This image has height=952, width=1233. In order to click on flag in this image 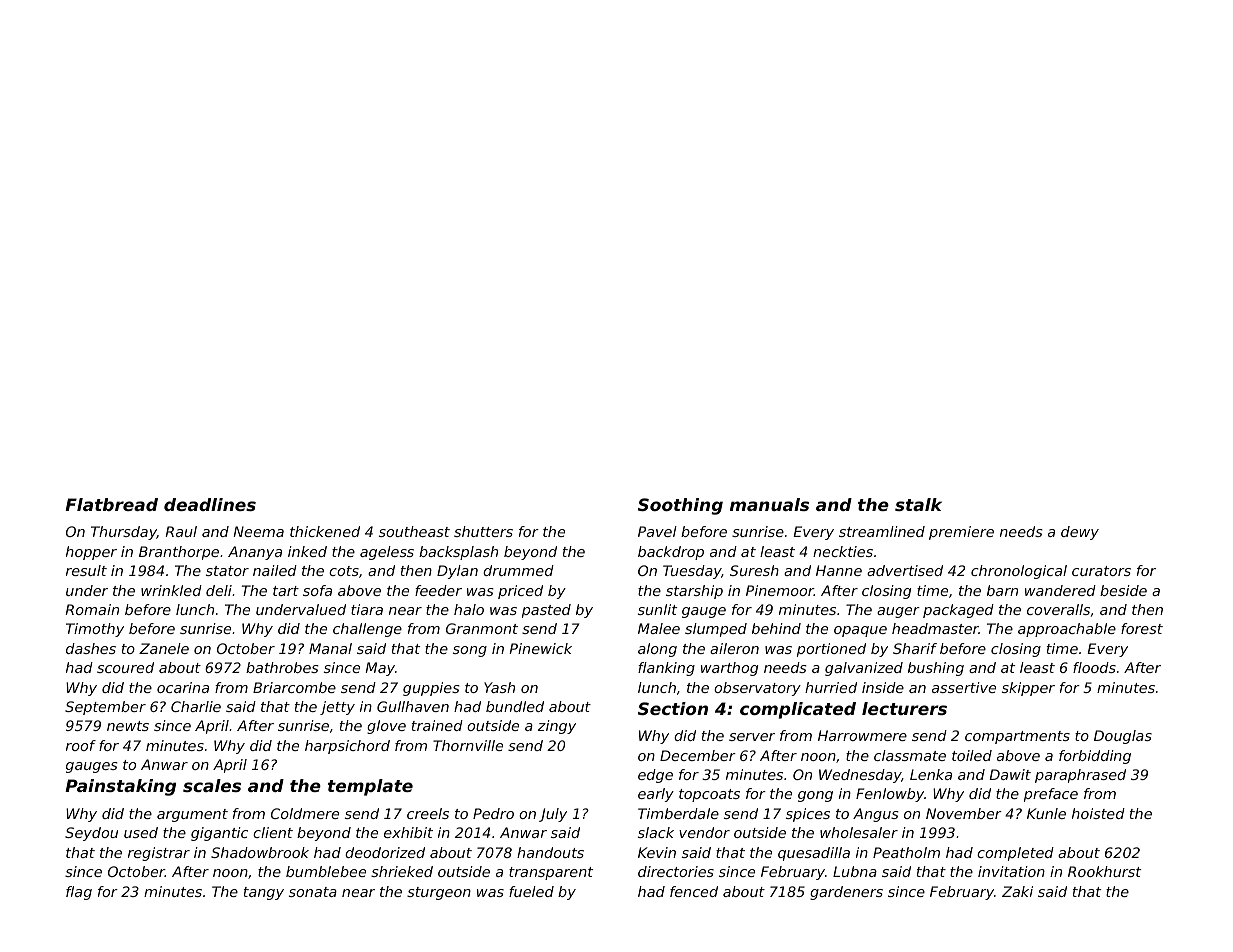, I will do `click(79, 893)`.
